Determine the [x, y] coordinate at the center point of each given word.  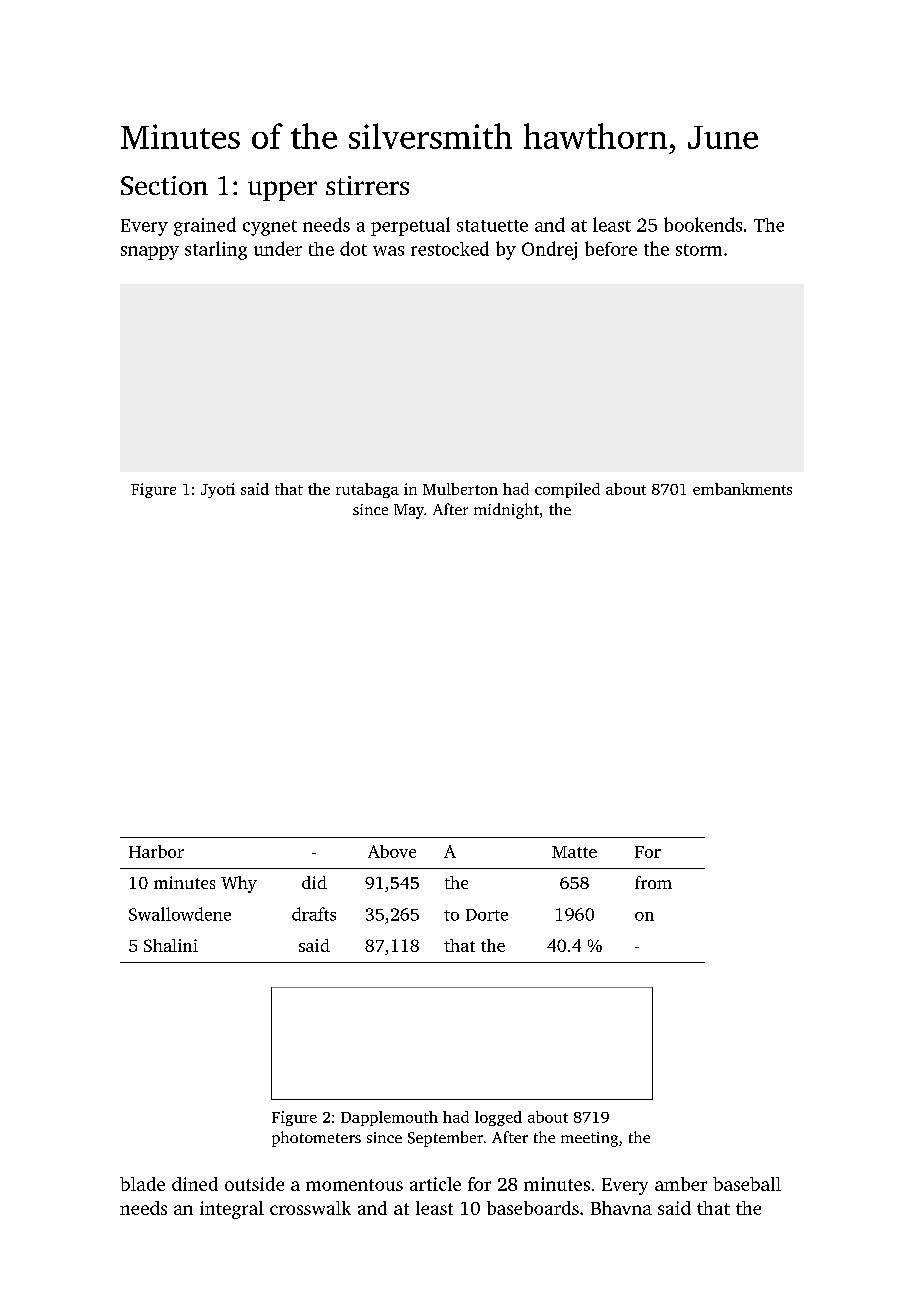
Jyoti [218, 490]
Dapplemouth [389, 1118]
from [653, 882]
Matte [574, 852]
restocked [450, 248]
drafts [314, 914]
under [278, 248]
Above [392, 851]
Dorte [487, 915]
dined [195, 1184]
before [611, 248]
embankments [742, 489]
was [388, 251]
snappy [150, 253]
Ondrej [549, 250]
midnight [506, 511]
